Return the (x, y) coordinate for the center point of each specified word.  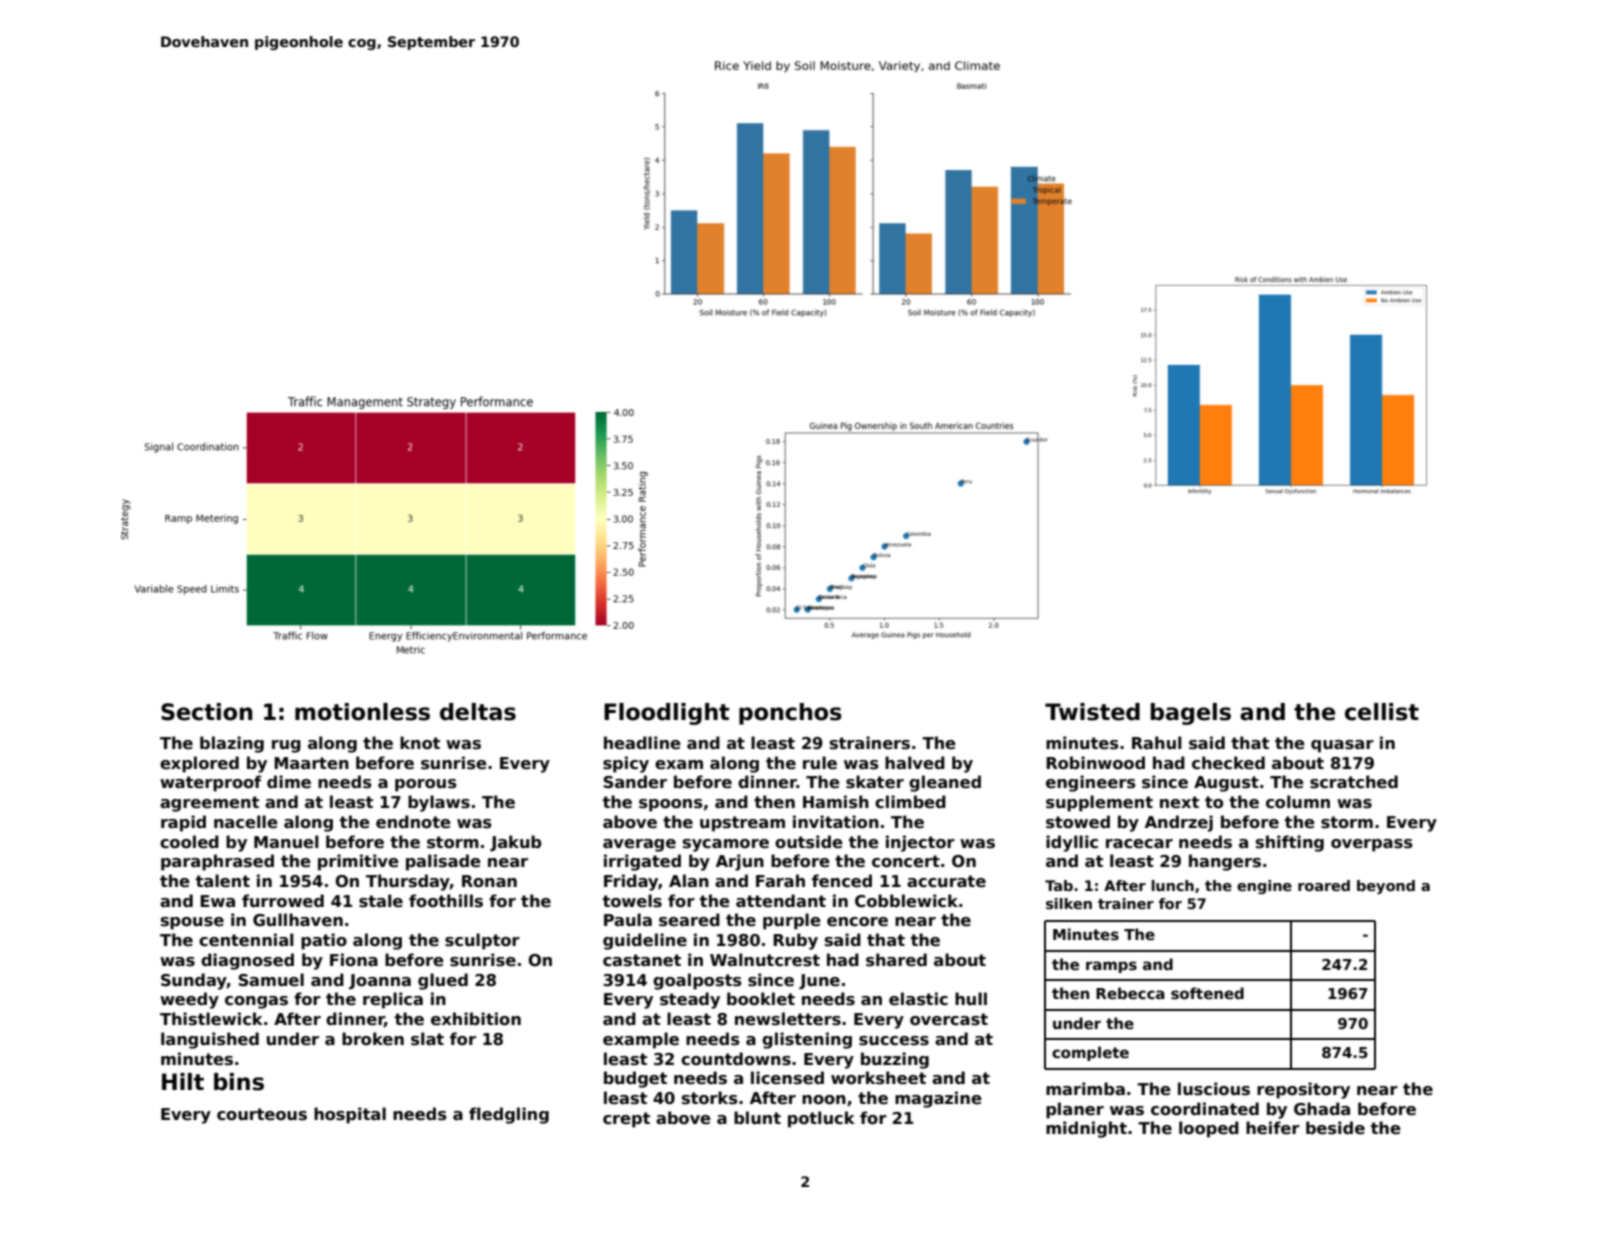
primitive (358, 862)
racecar (1139, 844)
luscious (1214, 1089)
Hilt (183, 1081)
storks (710, 1098)
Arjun (740, 862)
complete (1090, 1053)
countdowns (736, 1059)
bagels (1191, 714)
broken (373, 1039)
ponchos (790, 714)
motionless (362, 712)
